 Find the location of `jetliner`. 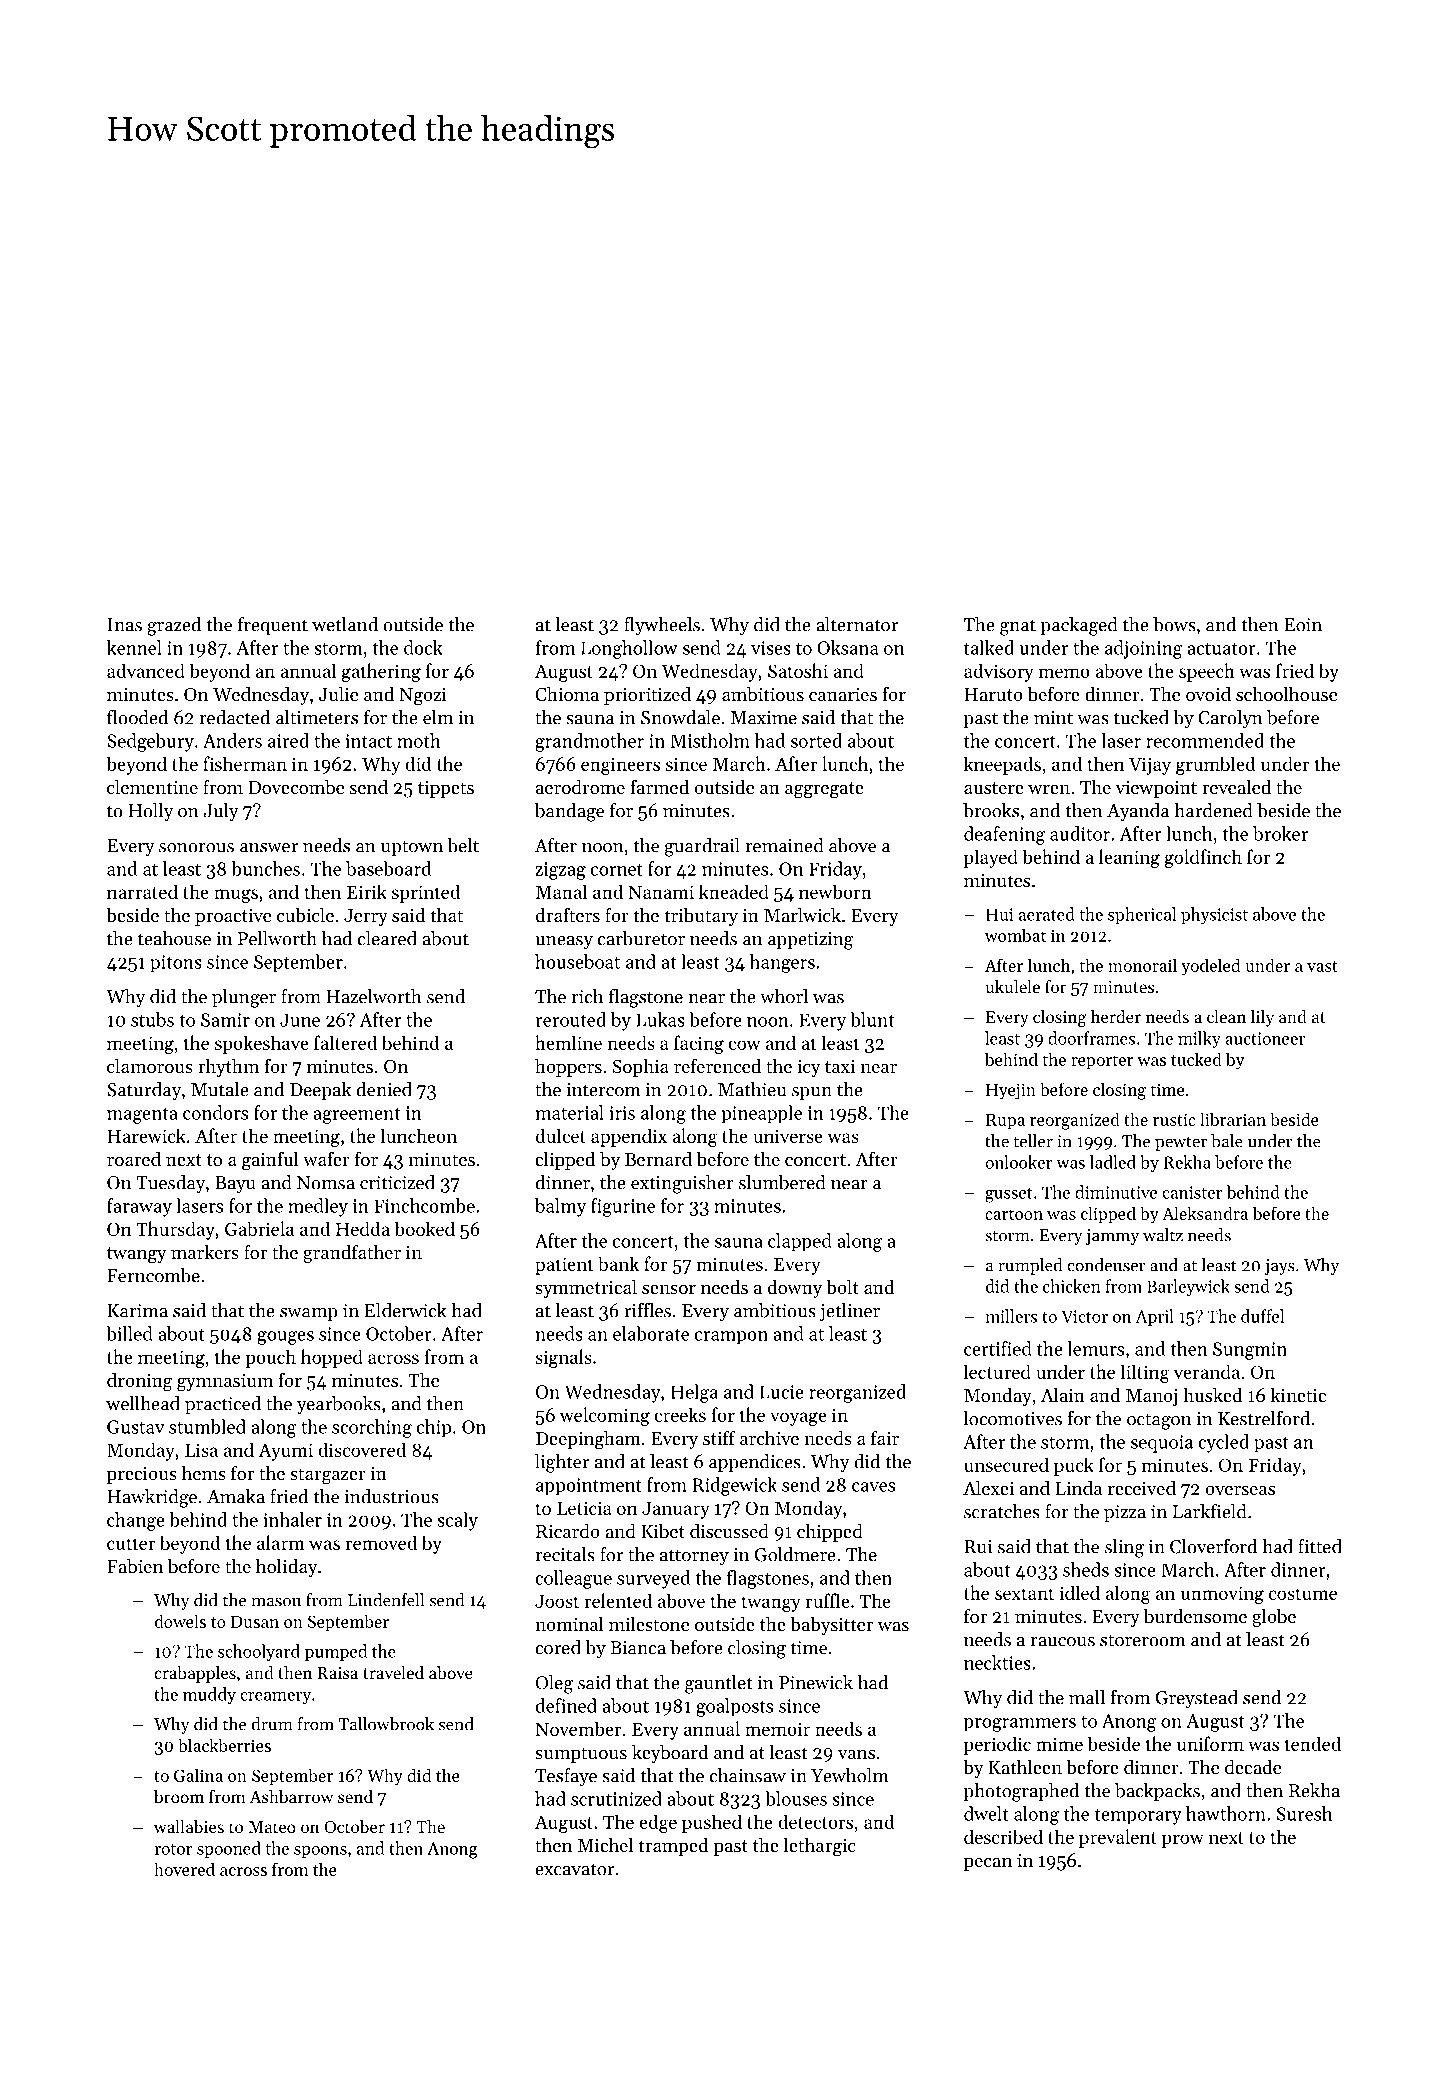

jetliner is located at coordinates (850, 1312).
